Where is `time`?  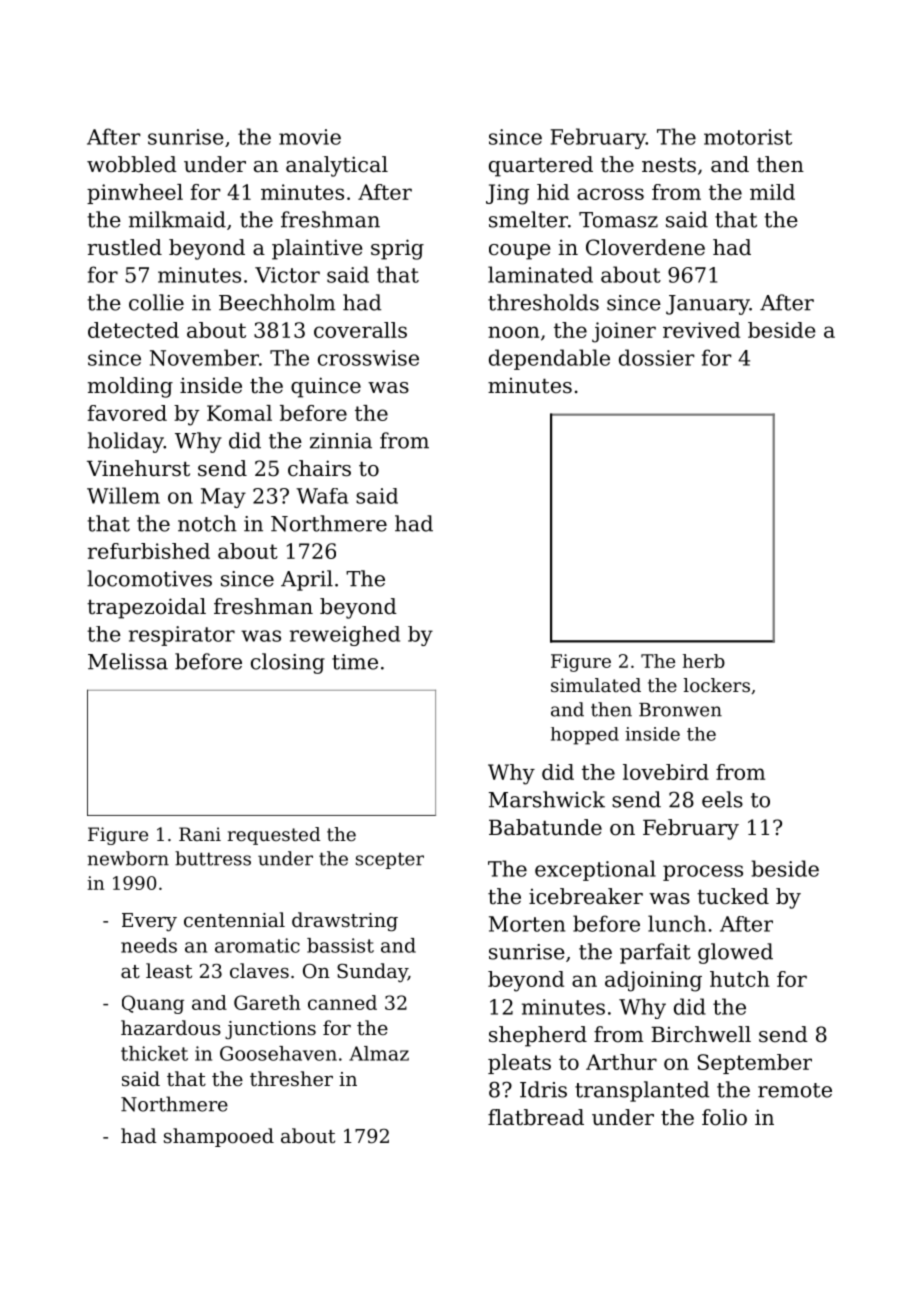 time is located at coordinates (355, 662).
